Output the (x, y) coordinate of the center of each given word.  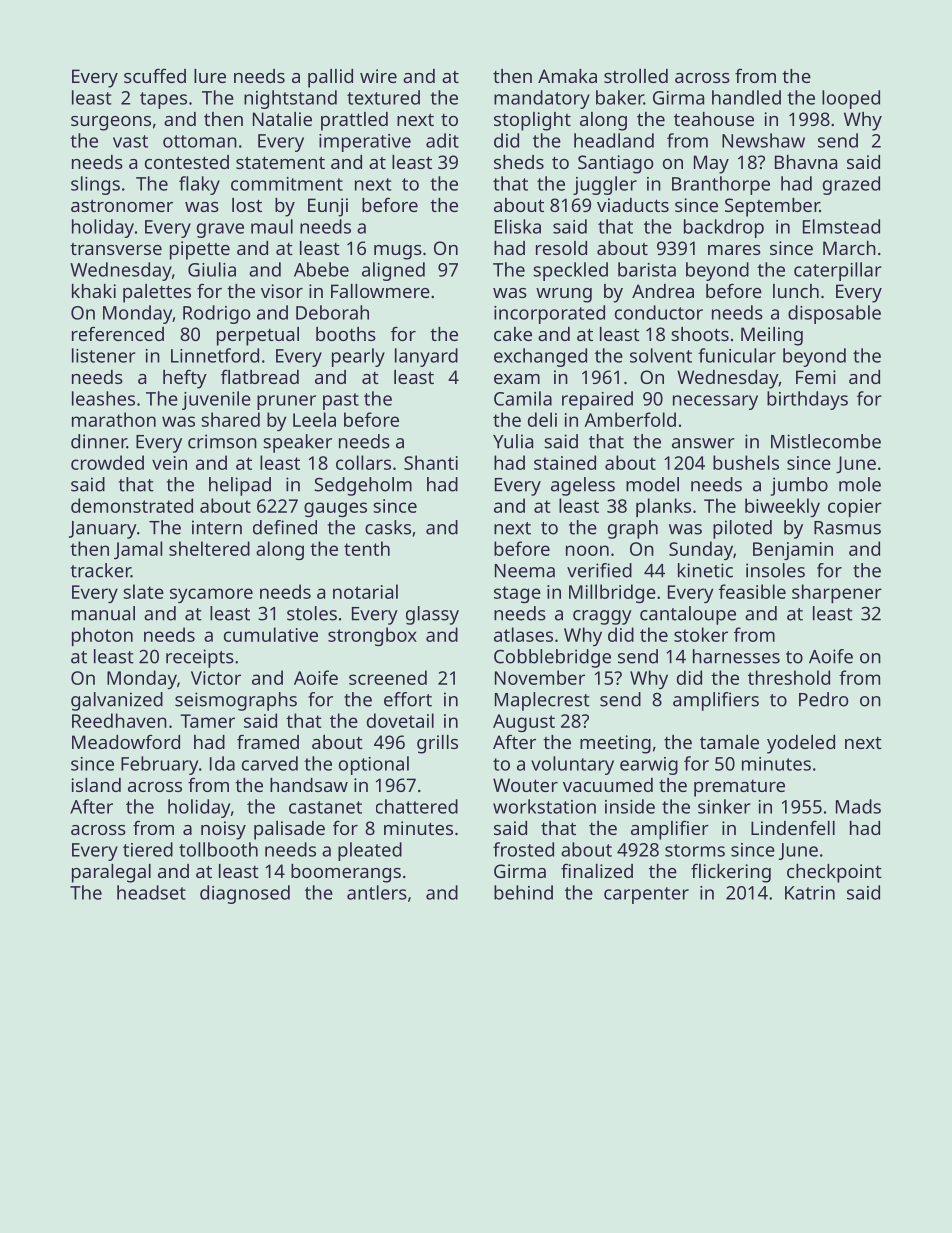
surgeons (111, 123)
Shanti (431, 462)
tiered (148, 849)
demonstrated (132, 505)
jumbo (799, 486)
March (849, 248)
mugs (398, 252)
